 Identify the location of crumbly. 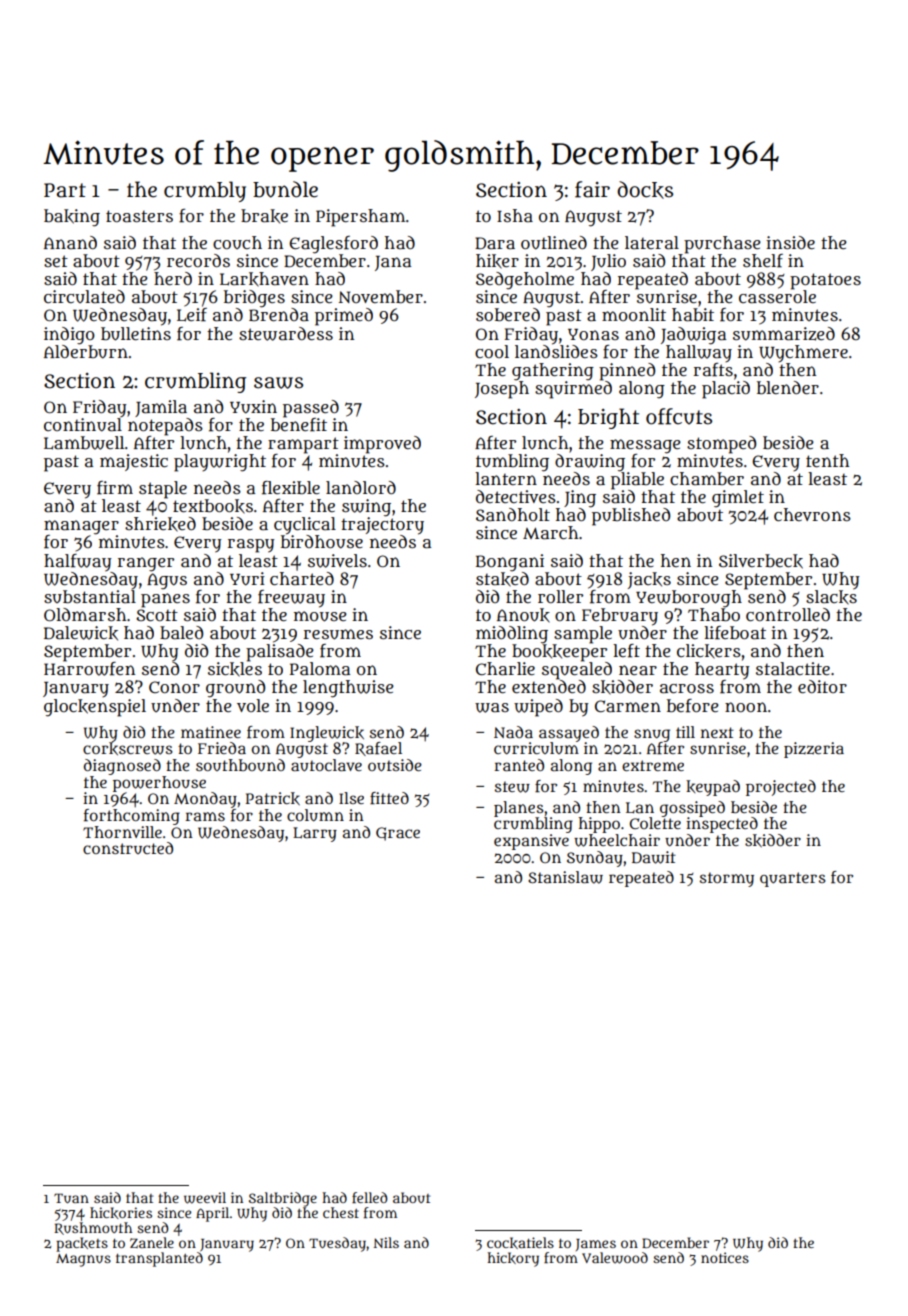
(205, 191).
